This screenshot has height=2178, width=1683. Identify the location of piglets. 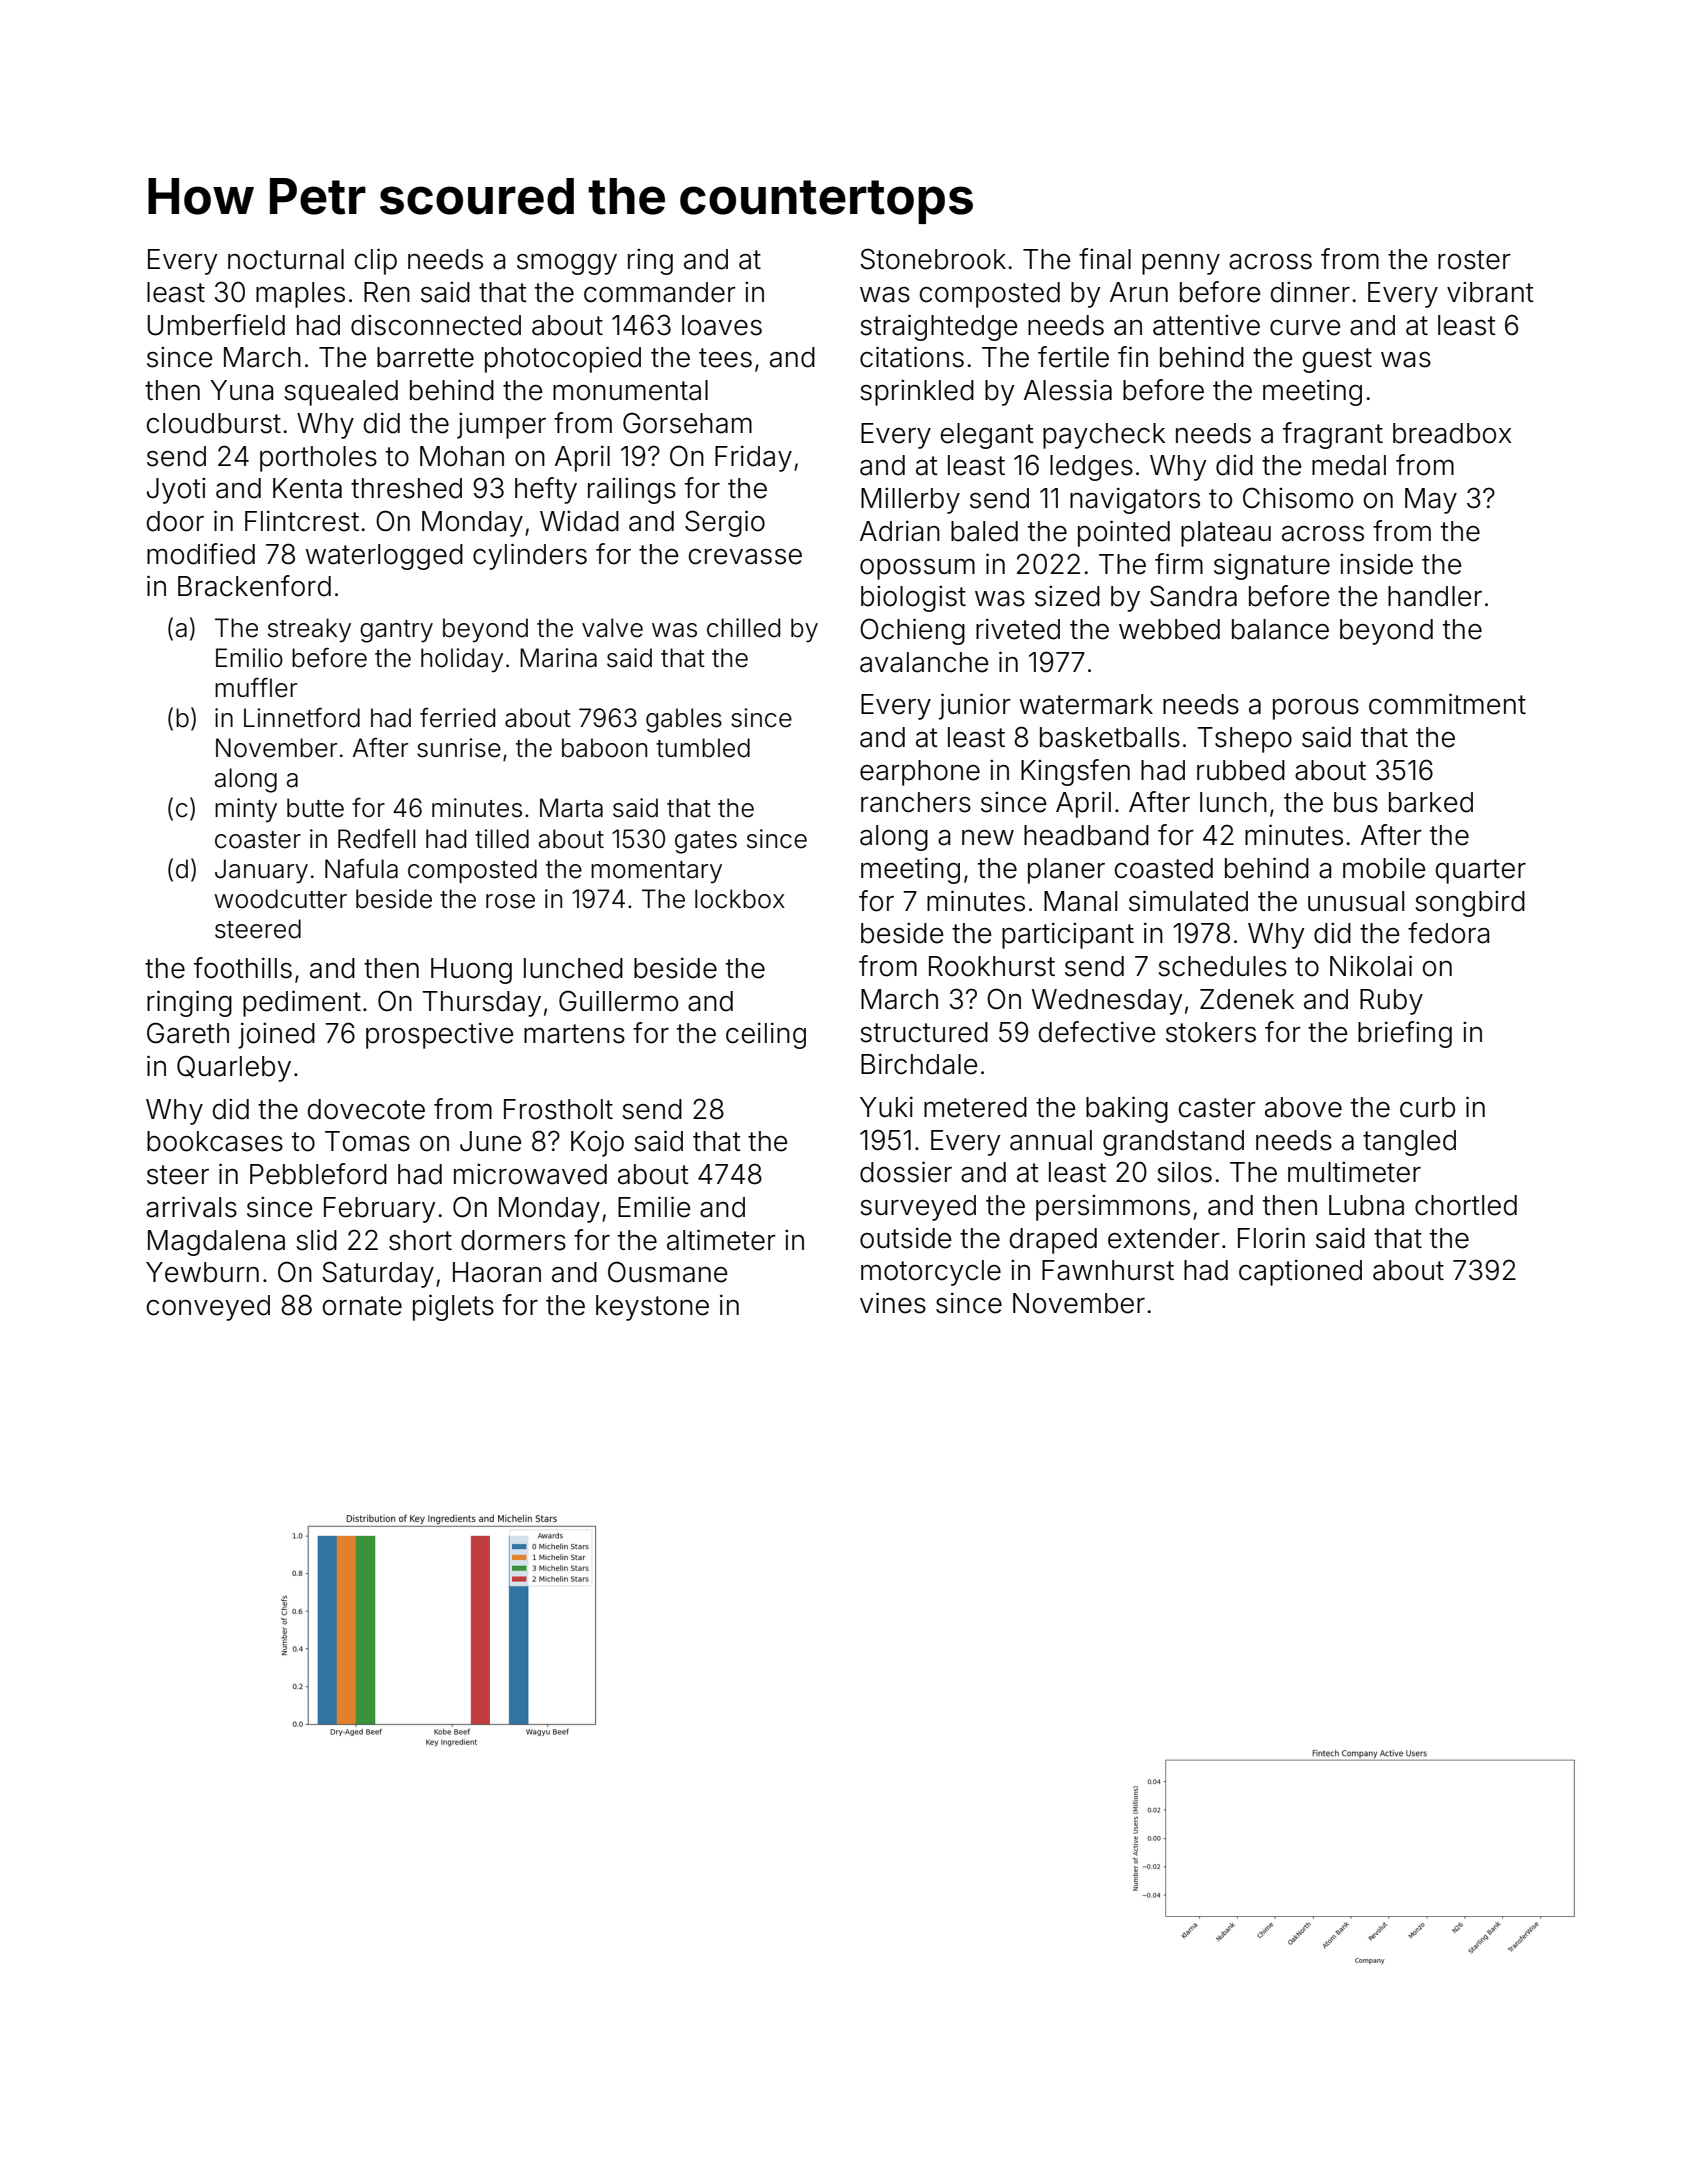
(453, 1307).
